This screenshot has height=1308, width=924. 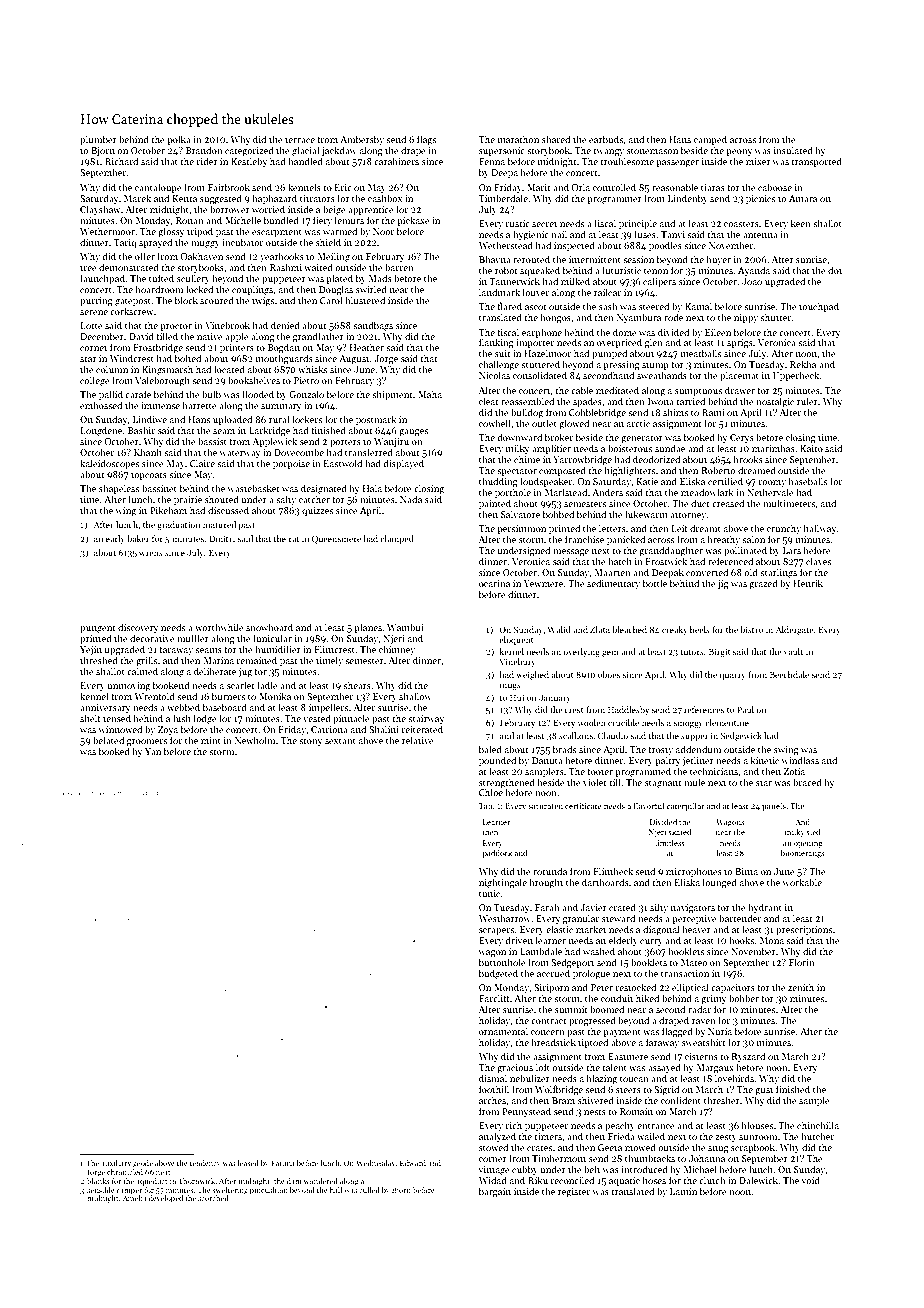 What do you see at coordinates (694, 872) in the screenshot?
I see `microphones` at bounding box center [694, 872].
